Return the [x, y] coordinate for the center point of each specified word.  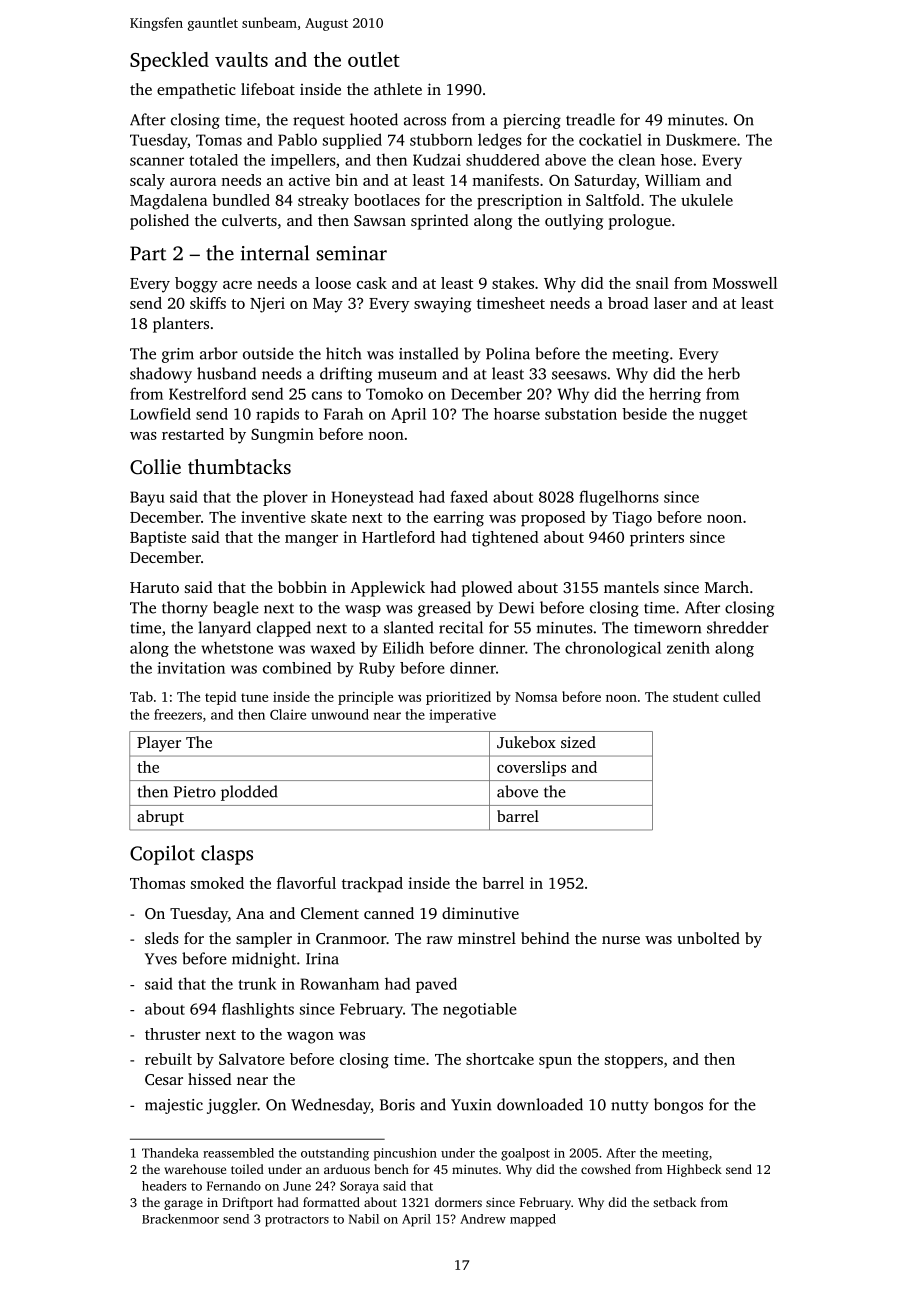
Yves [161, 959]
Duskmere [701, 139]
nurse [621, 940]
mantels [631, 587]
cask [372, 283]
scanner [157, 161]
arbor [219, 353]
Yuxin [471, 1105]
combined [297, 668]
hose [676, 160]
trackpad [372, 885]
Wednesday [331, 1106]
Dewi [516, 608]
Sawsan [380, 220]
